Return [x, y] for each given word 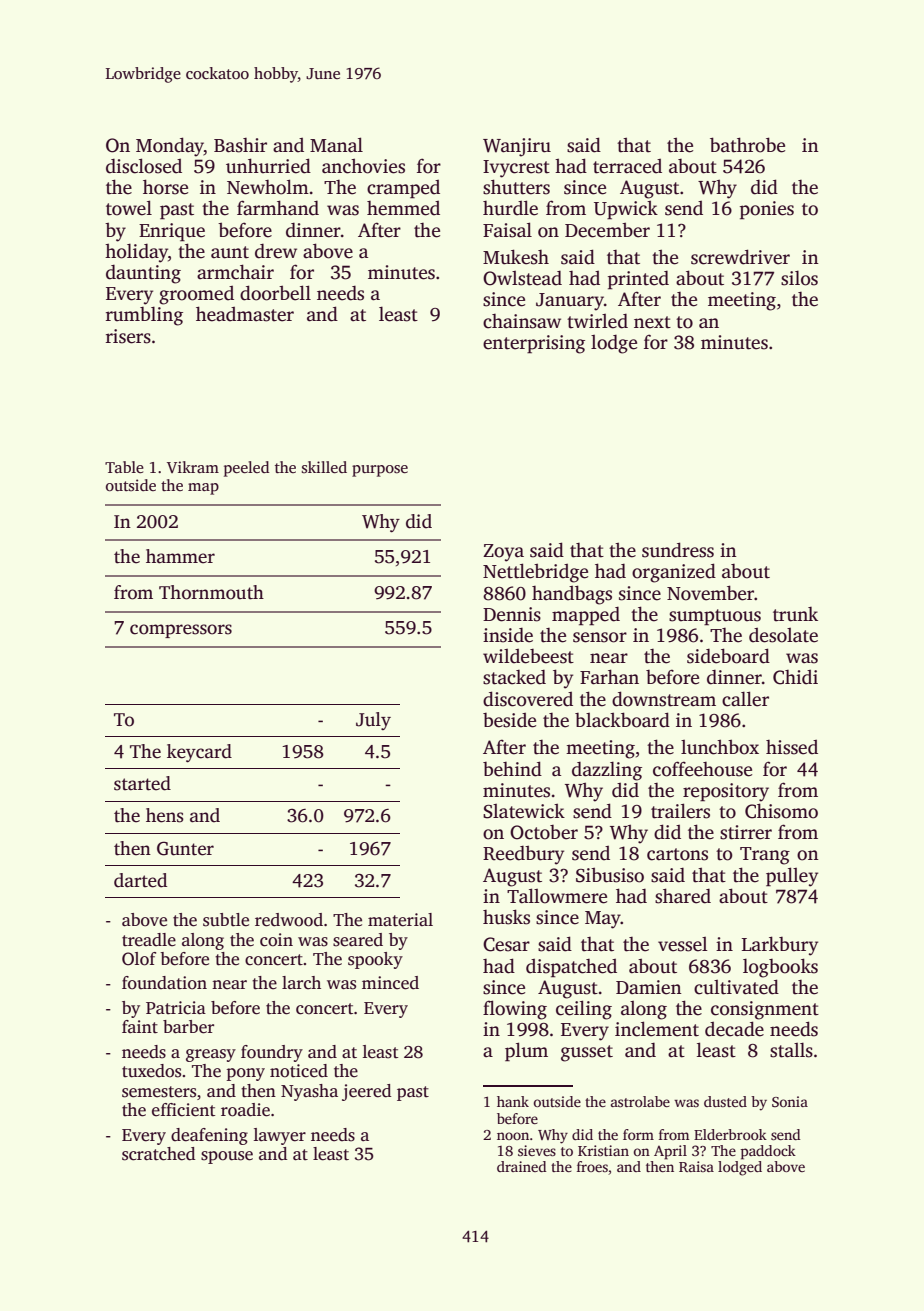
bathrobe [747, 145]
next [652, 322]
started [142, 783]
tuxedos [151, 1071]
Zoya [503, 553]
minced [390, 983]
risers [128, 336]
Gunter [185, 848]
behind [512, 769]
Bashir [240, 145]
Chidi [795, 677]
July [373, 721]
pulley [792, 877]
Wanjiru [517, 147]
